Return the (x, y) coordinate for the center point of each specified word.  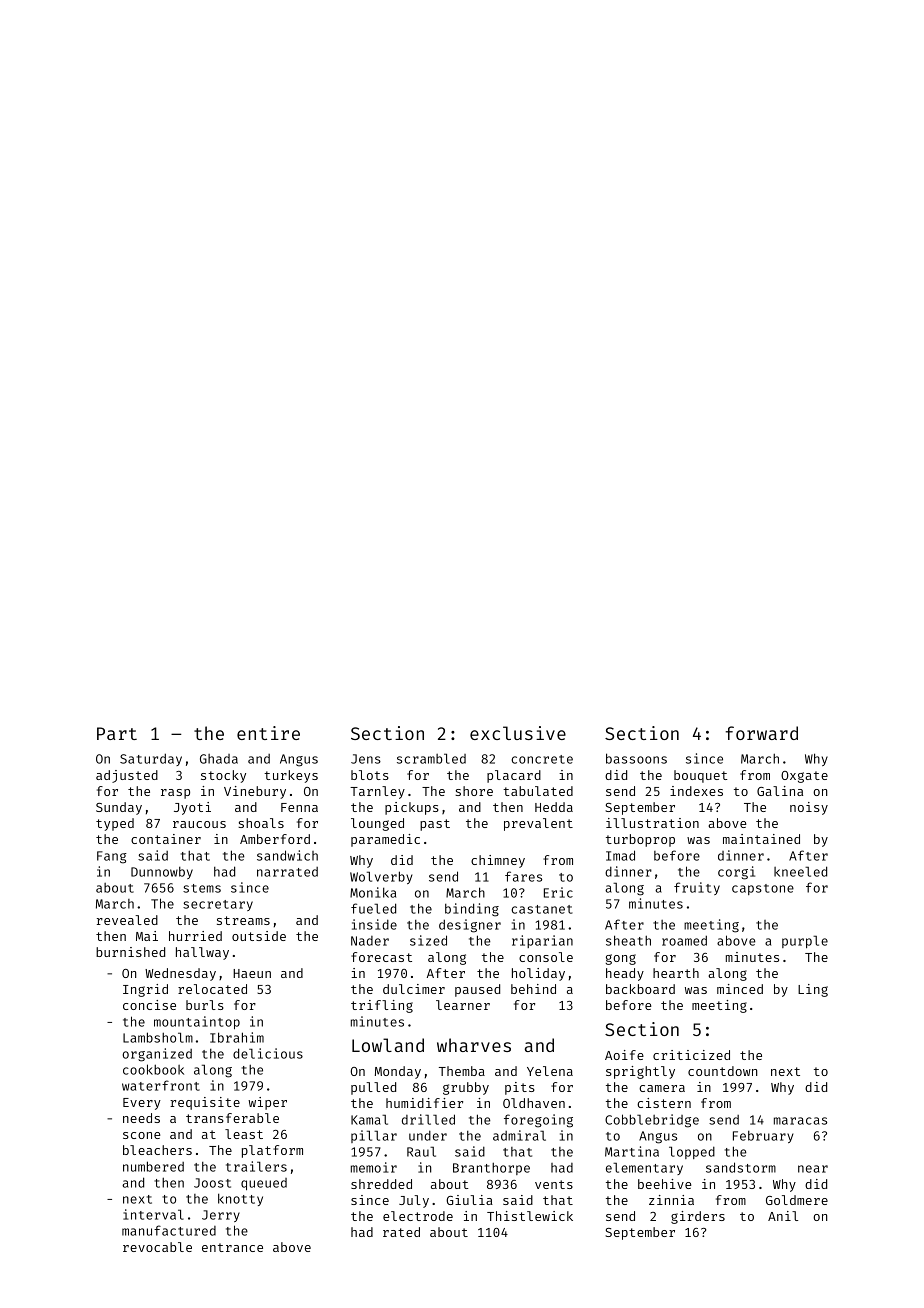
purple (805, 941)
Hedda (554, 807)
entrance (232, 1247)
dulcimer (414, 989)
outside (259, 936)
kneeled (800, 871)
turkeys (291, 776)
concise (149, 1005)
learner (463, 1005)
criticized (691, 1055)
